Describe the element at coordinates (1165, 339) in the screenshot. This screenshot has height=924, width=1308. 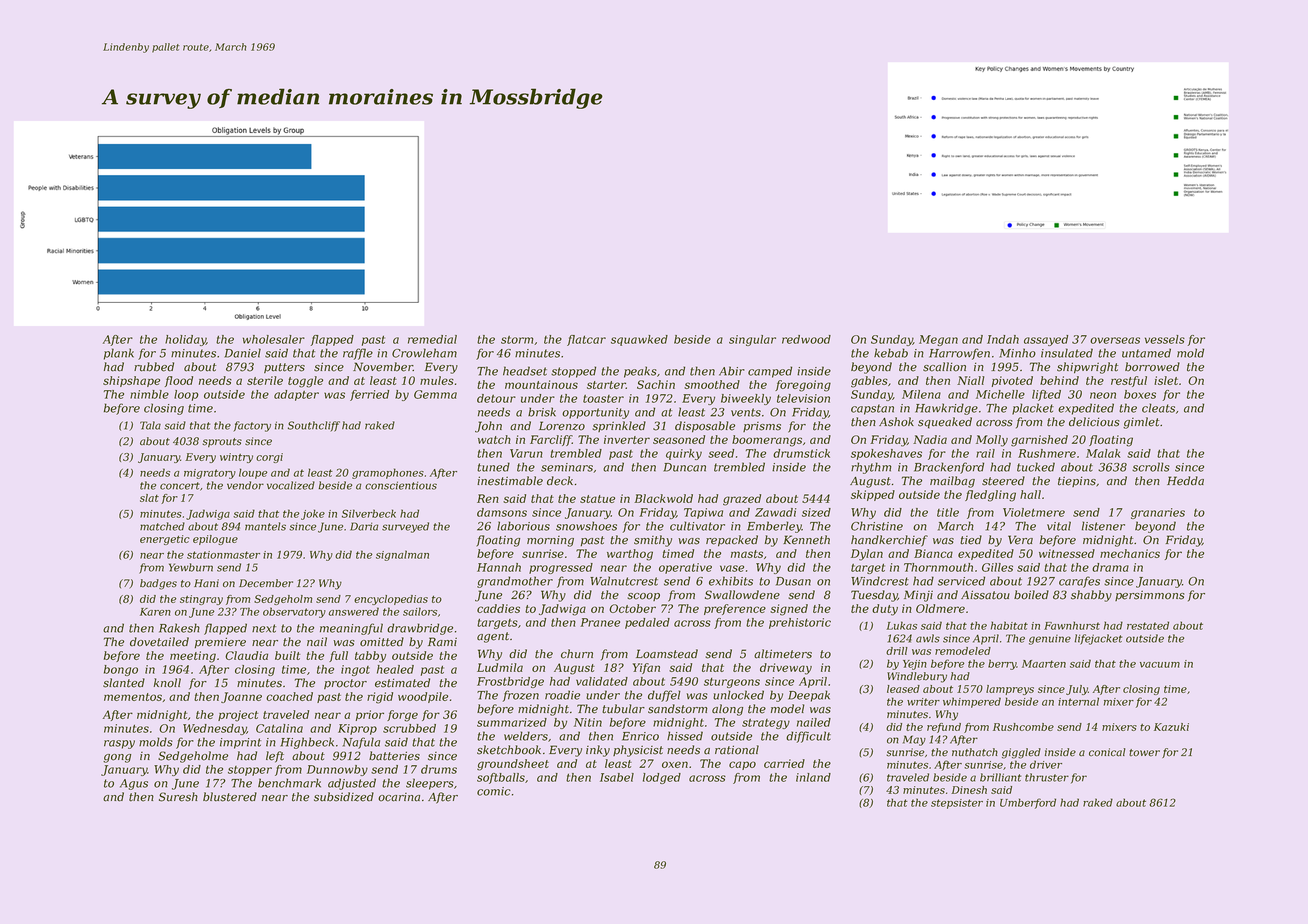
I see `vessels` at that location.
